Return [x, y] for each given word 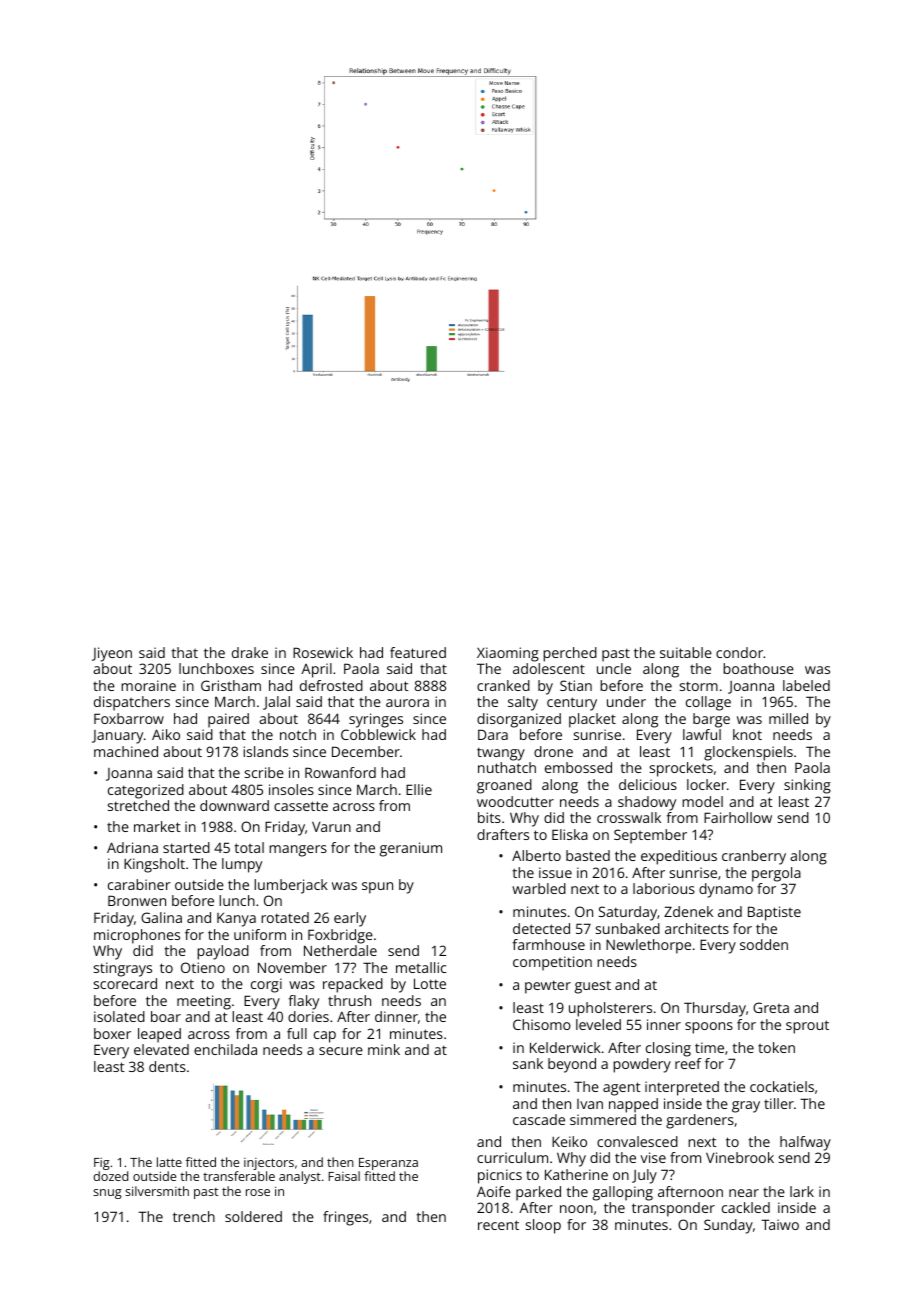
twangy [501, 754]
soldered [253, 1216]
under [626, 701]
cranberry [754, 857]
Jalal [276, 703]
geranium [411, 849]
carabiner [139, 884]
